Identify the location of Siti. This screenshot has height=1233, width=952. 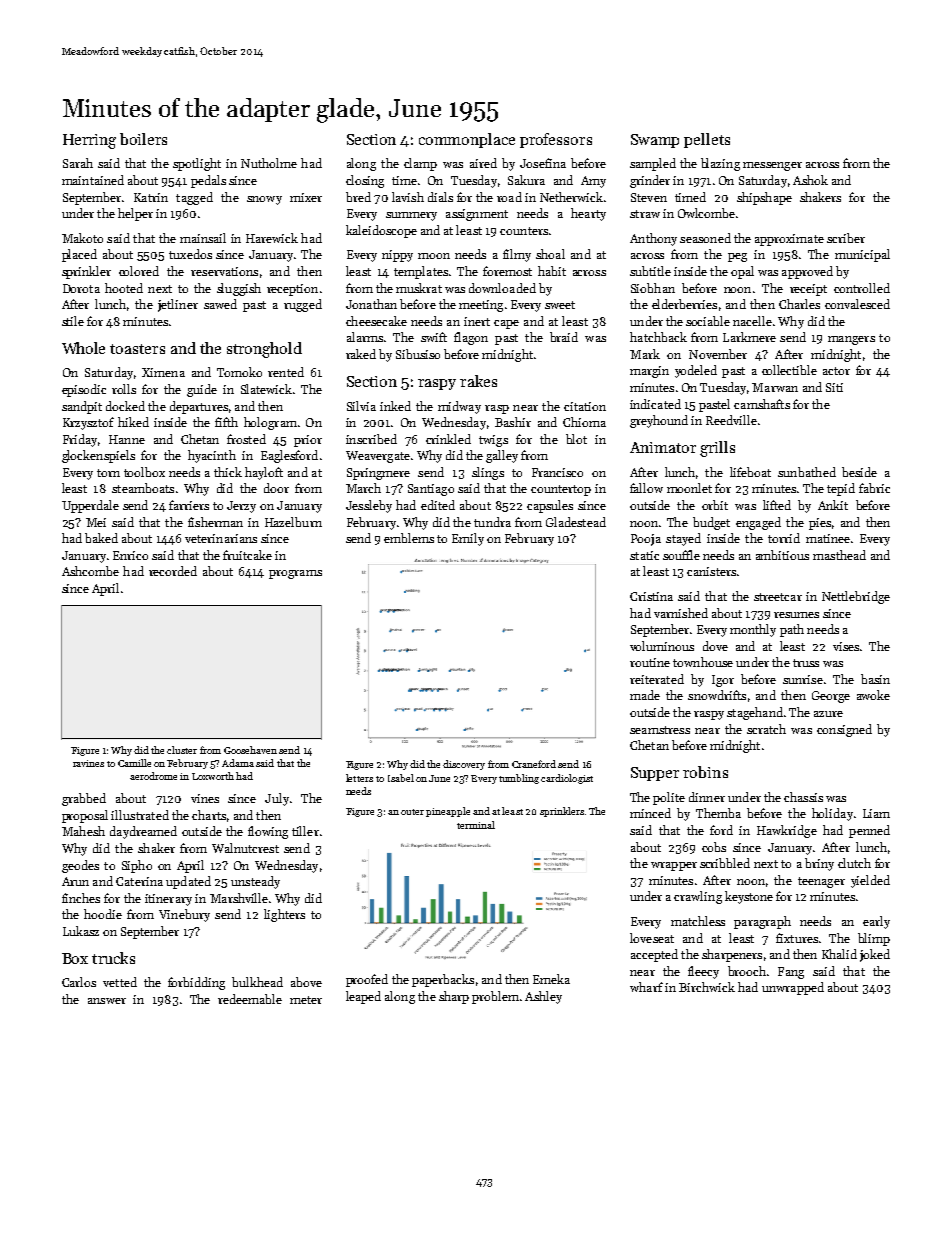
(834, 387).
